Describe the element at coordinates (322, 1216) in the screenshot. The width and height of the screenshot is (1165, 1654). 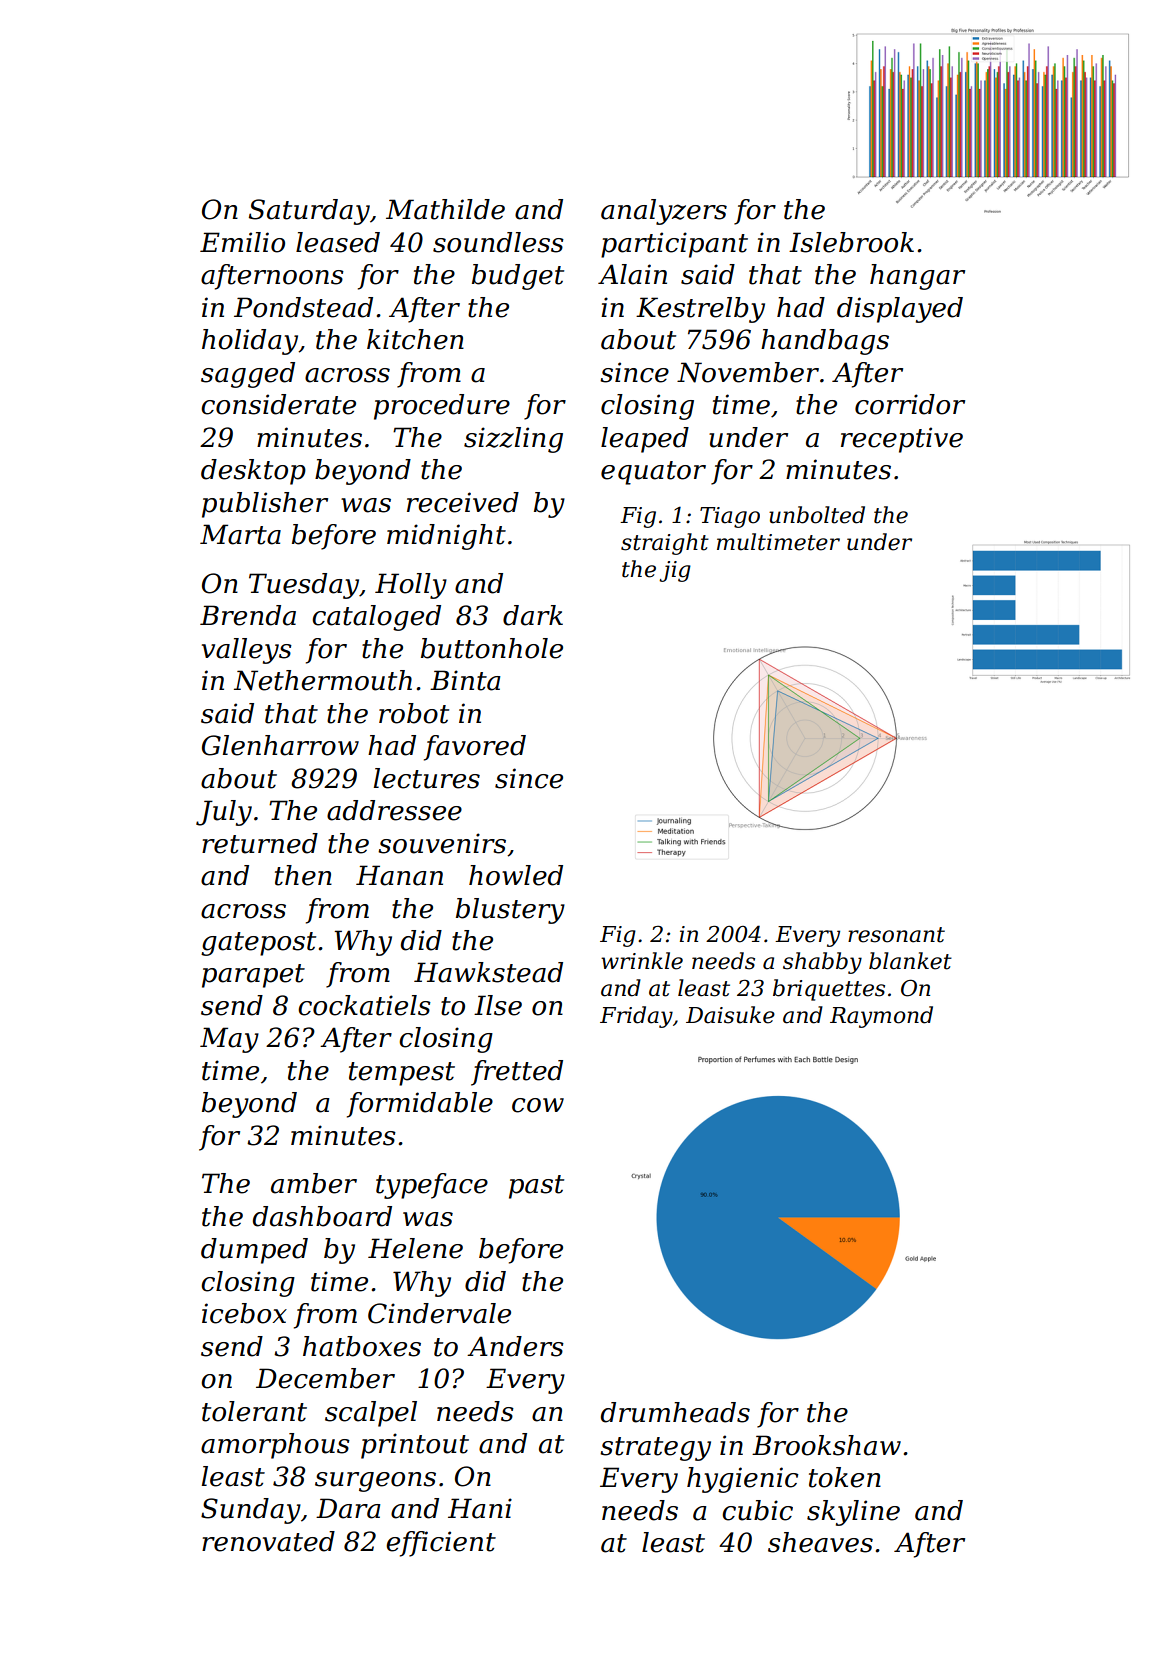
I see `dashboard` at that location.
